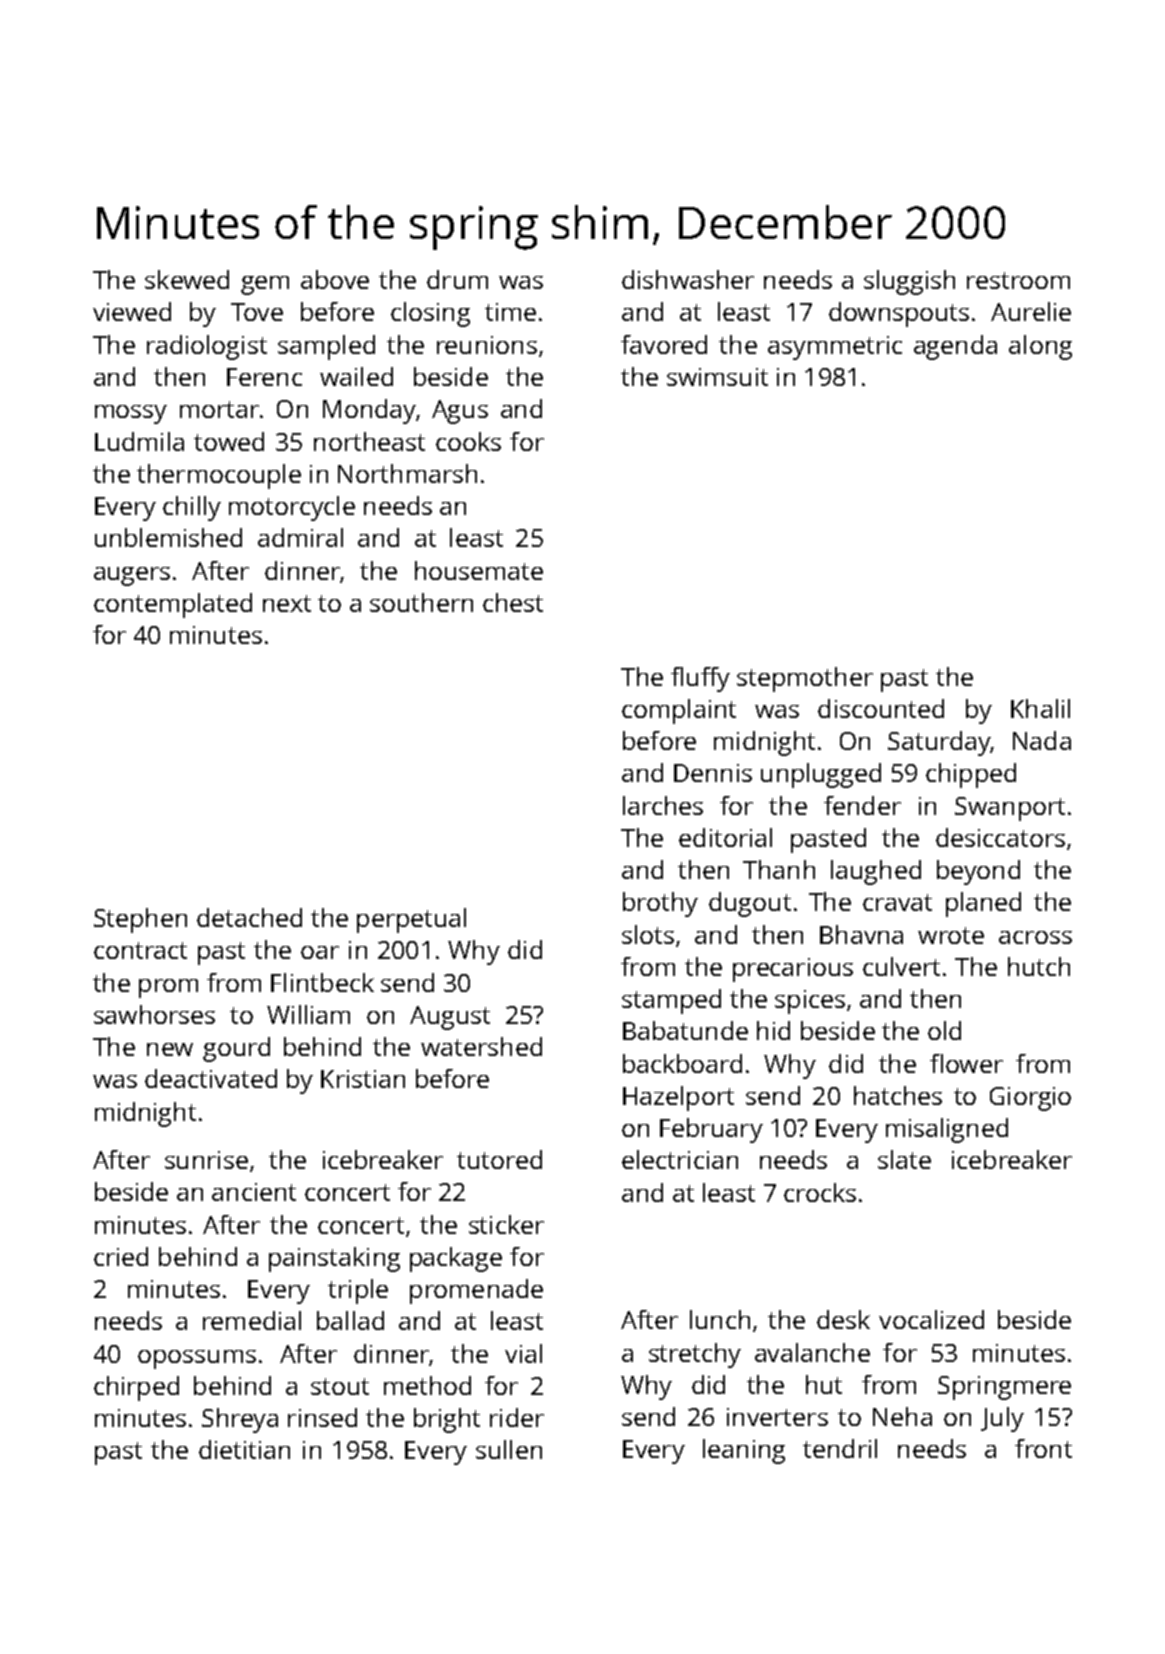  Describe the element at coordinates (679, 711) in the screenshot. I see `complaint` at that location.
